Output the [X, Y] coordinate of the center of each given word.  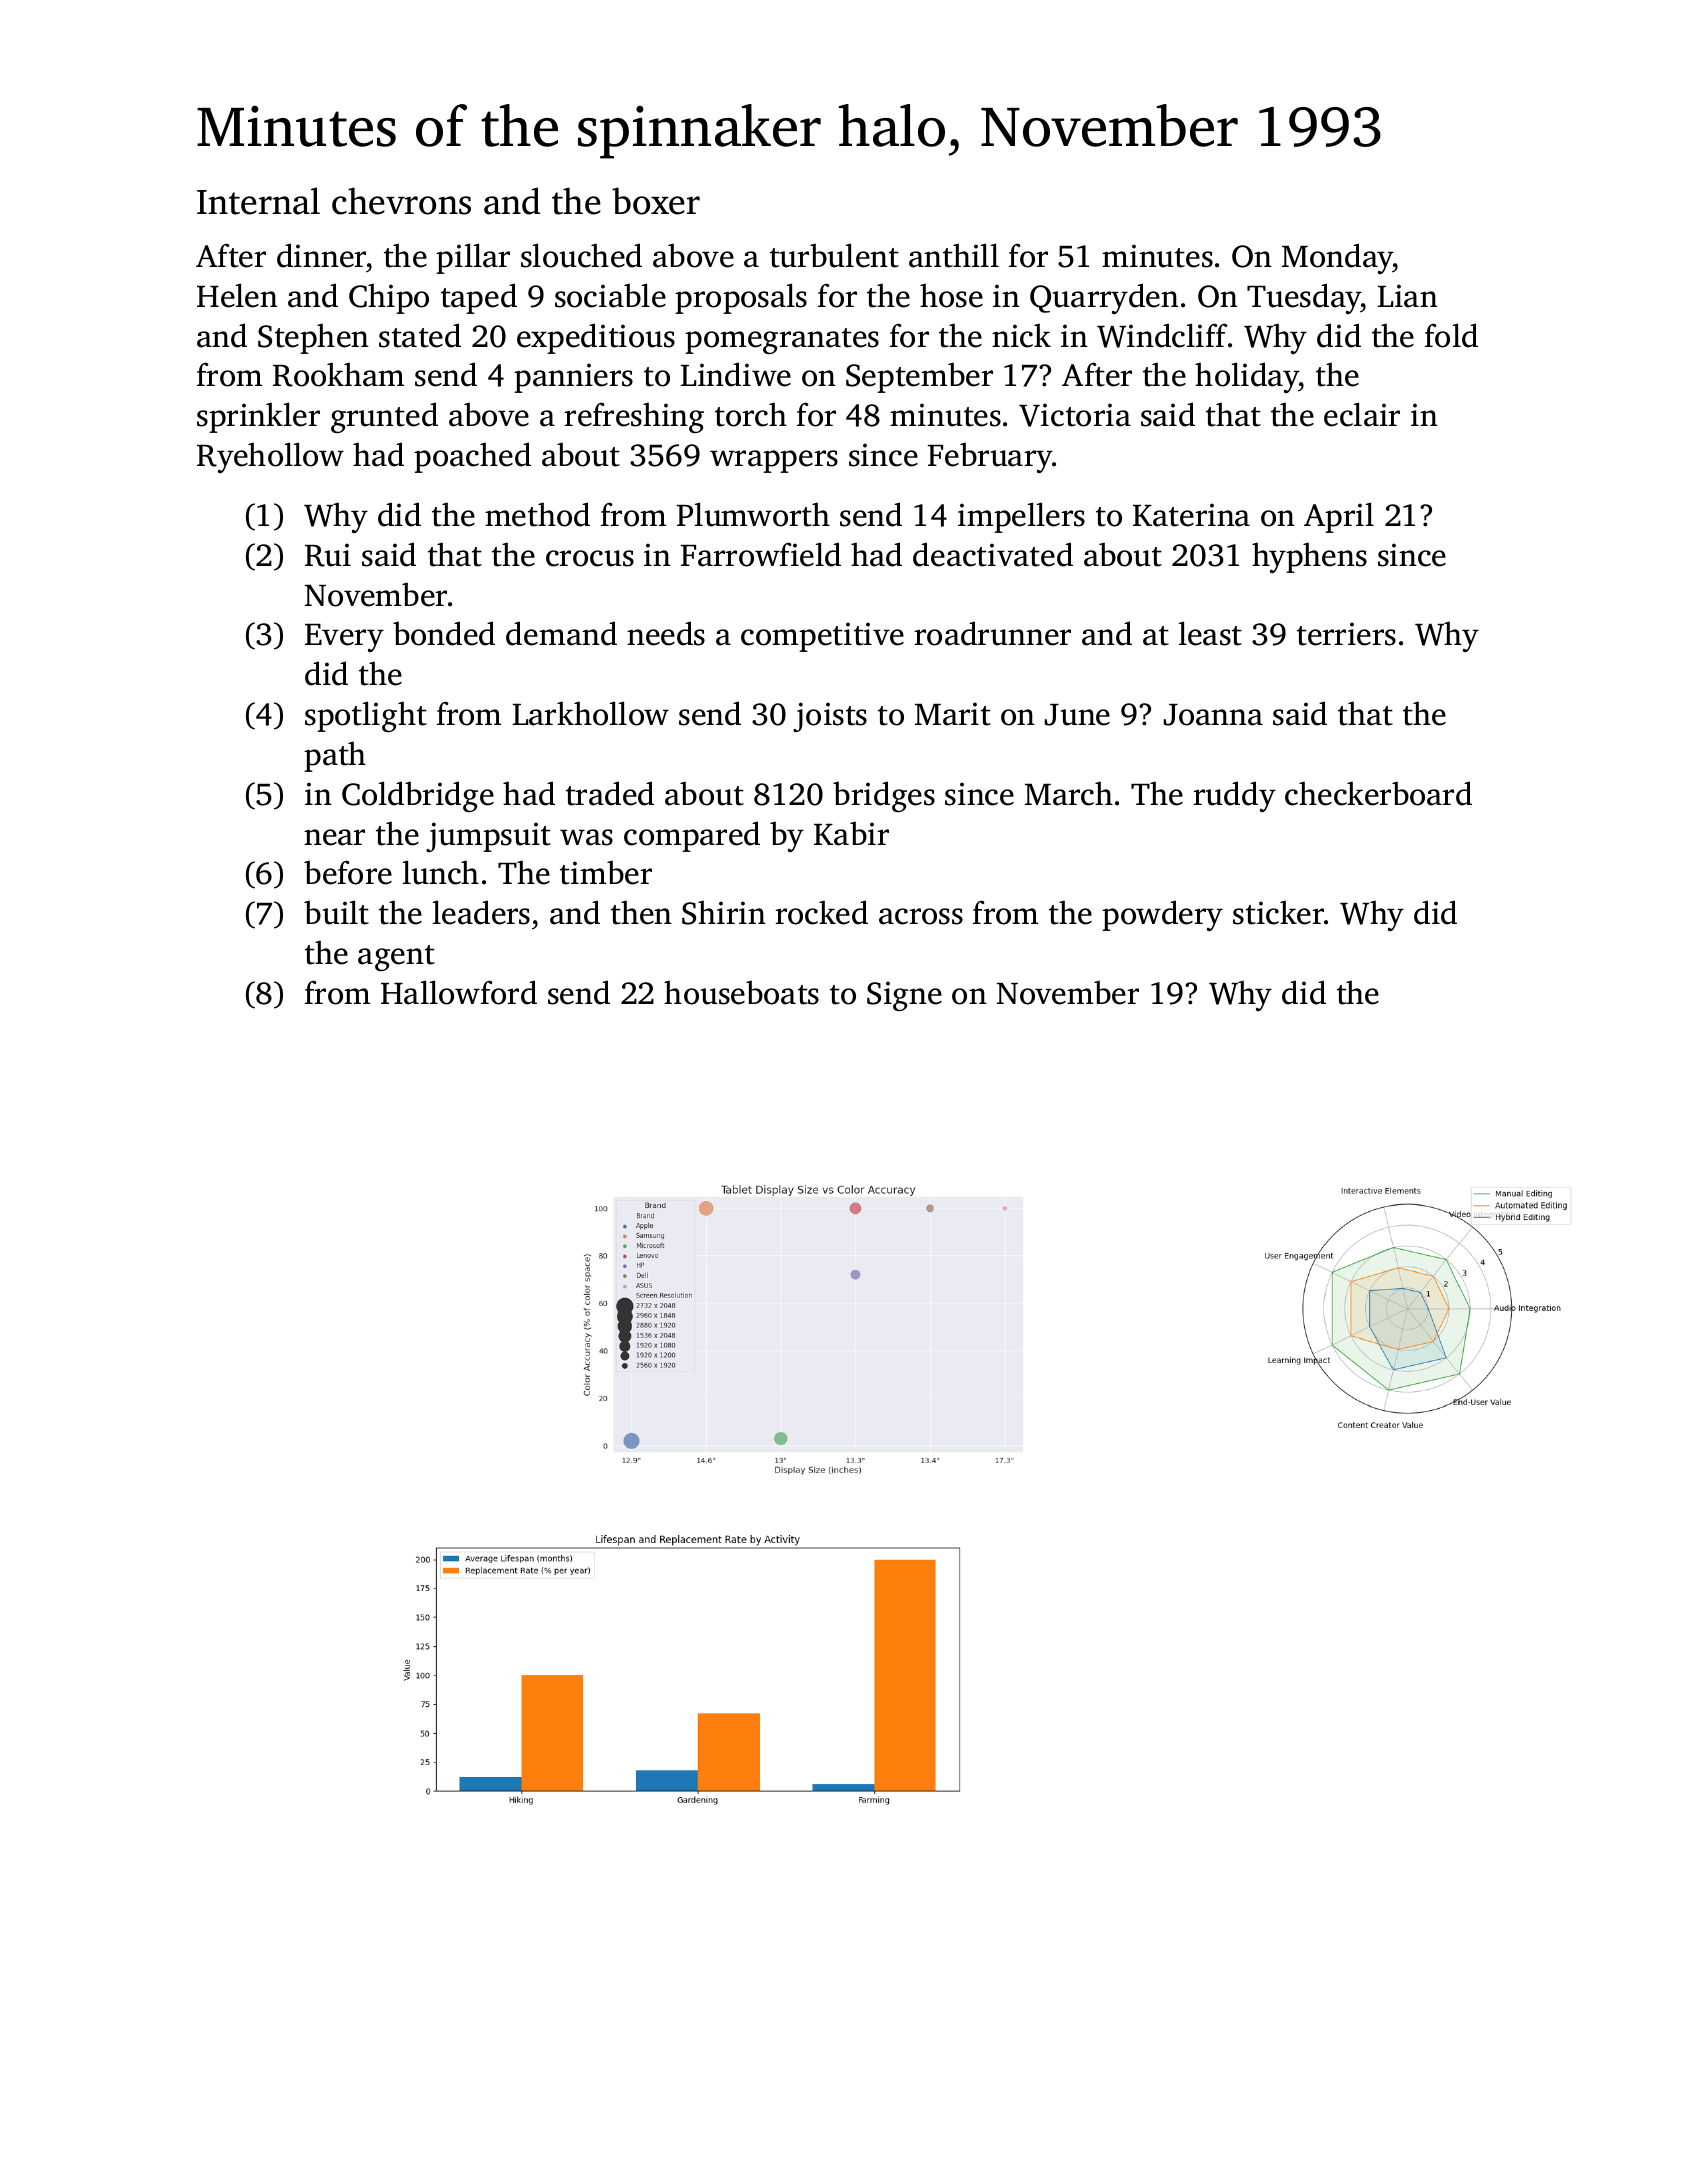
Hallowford [459, 992]
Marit [953, 714]
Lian [1408, 296]
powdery [1162, 915]
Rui [328, 555]
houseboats [741, 992]
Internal [258, 201]
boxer [656, 201]
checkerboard [1378, 793]
